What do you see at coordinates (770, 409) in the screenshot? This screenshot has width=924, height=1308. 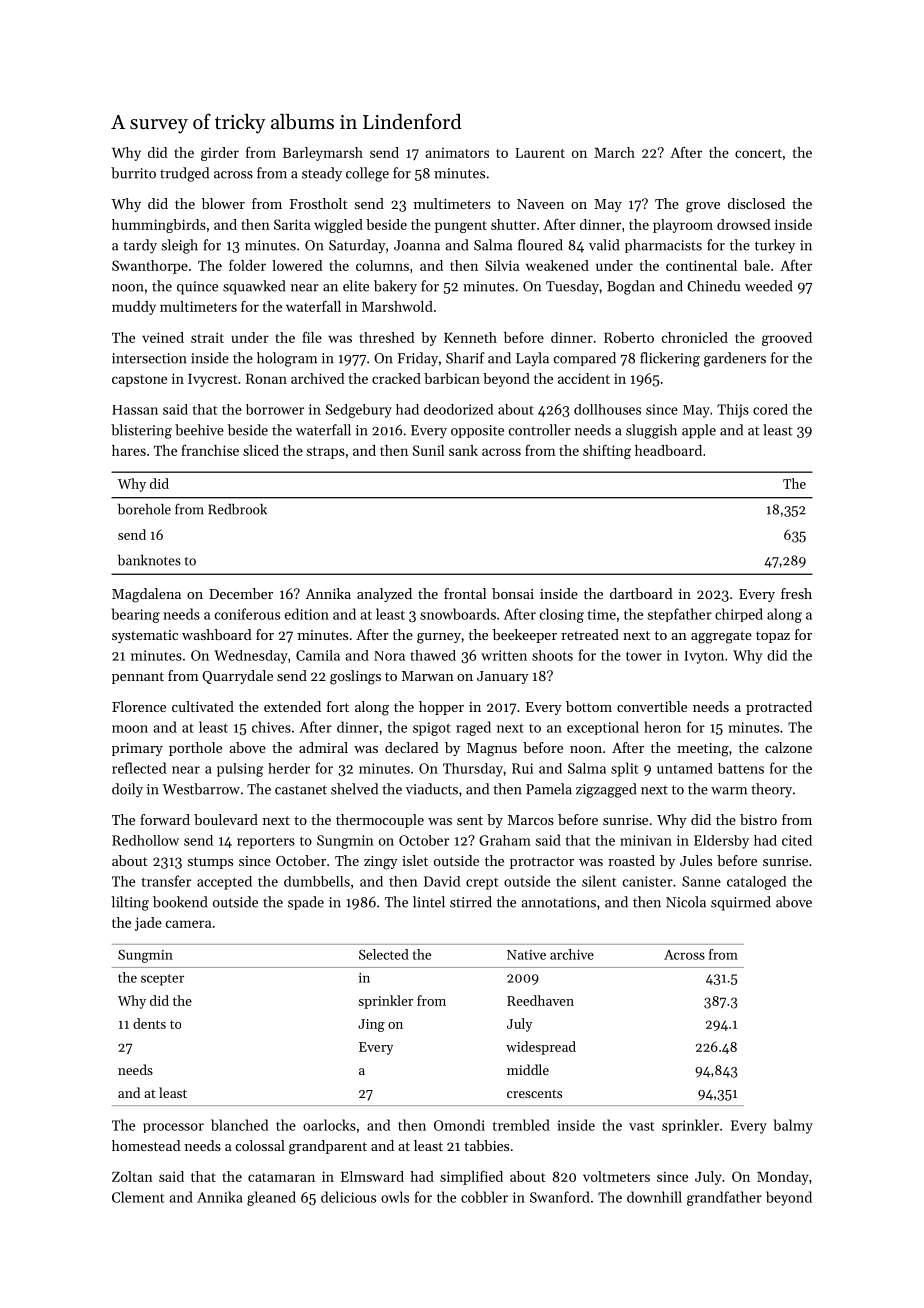 I see `cored` at bounding box center [770, 409].
